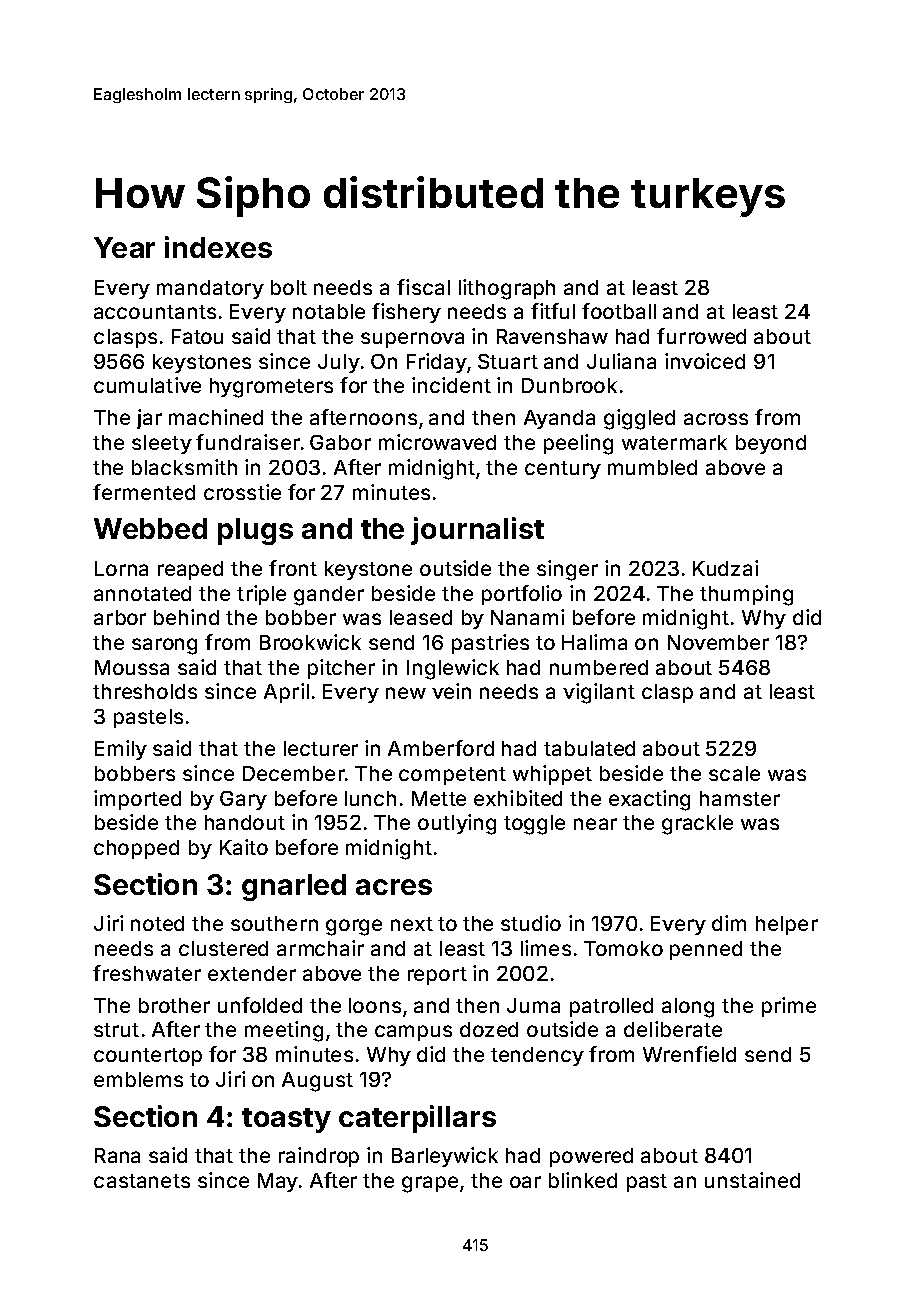 The width and height of the document is (924, 1311). Describe the element at coordinates (294, 773) in the document. I see `December` at that location.
